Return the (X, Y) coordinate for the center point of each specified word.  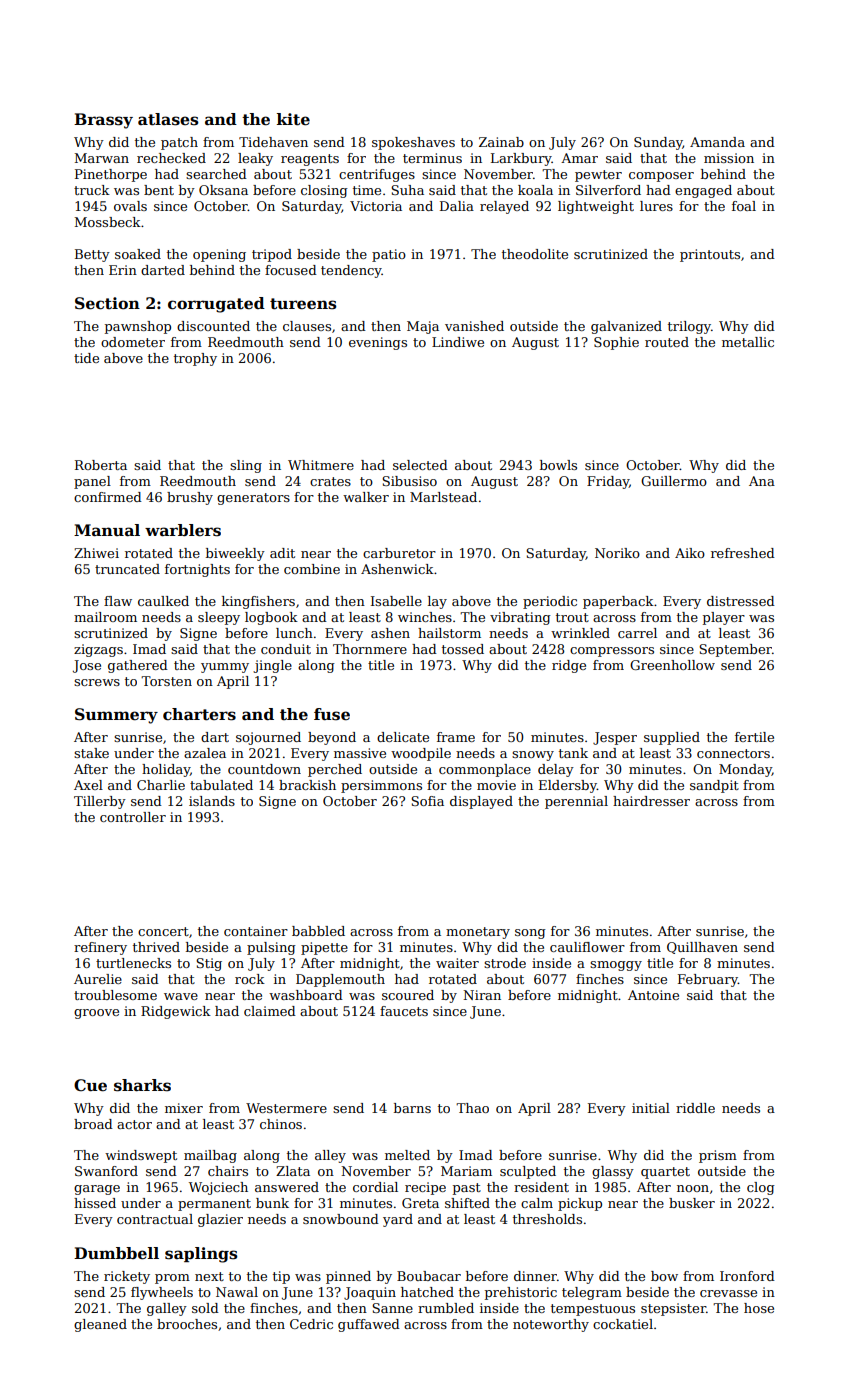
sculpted (528, 1172)
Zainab (501, 142)
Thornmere (370, 649)
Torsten (166, 681)
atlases (168, 119)
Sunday (658, 143)
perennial (576, 802)
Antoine (653, 995)
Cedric (311, 1324)
